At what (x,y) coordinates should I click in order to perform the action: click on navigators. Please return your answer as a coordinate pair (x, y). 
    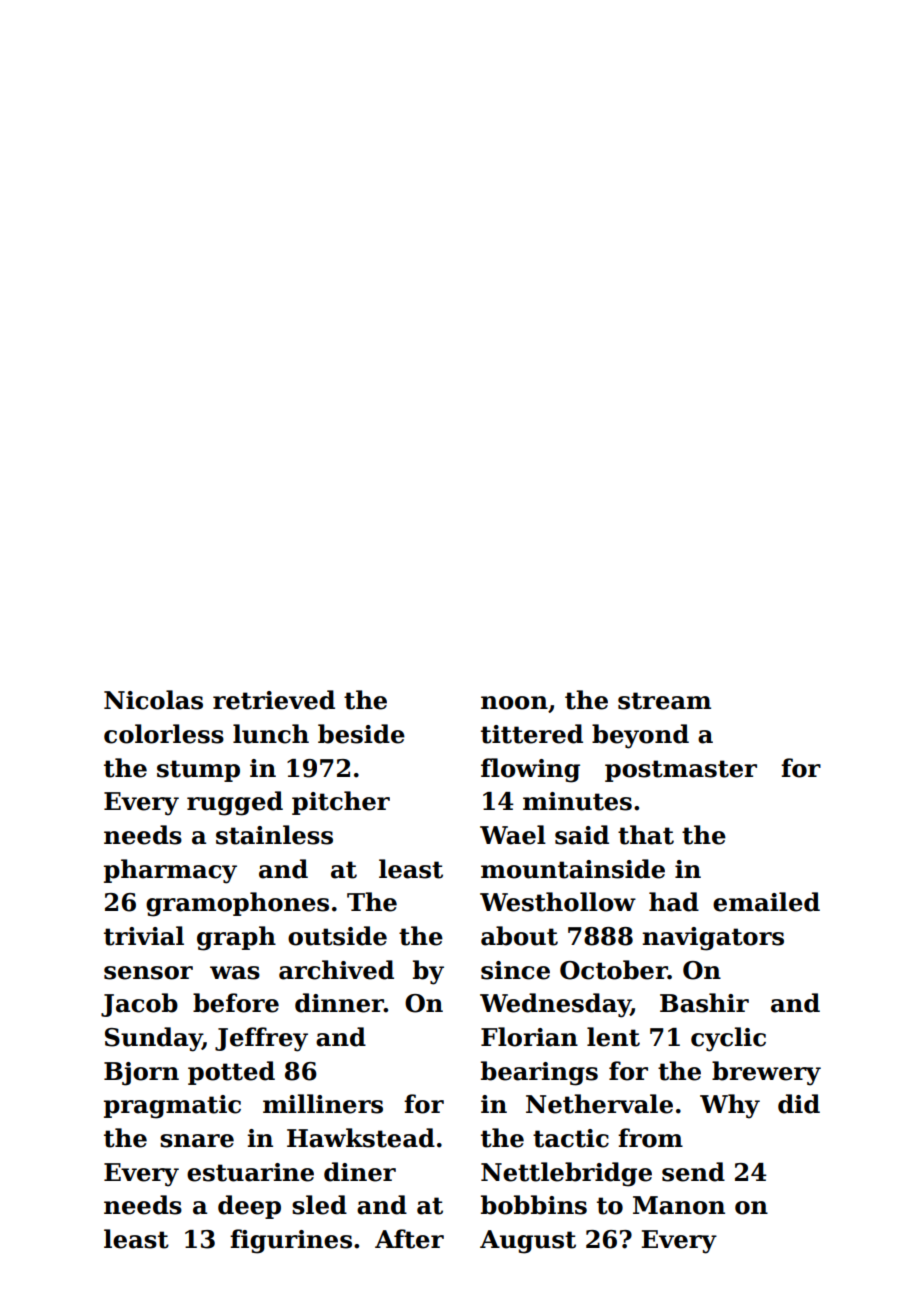
    Looking at the image, I should click on (713, 939).
